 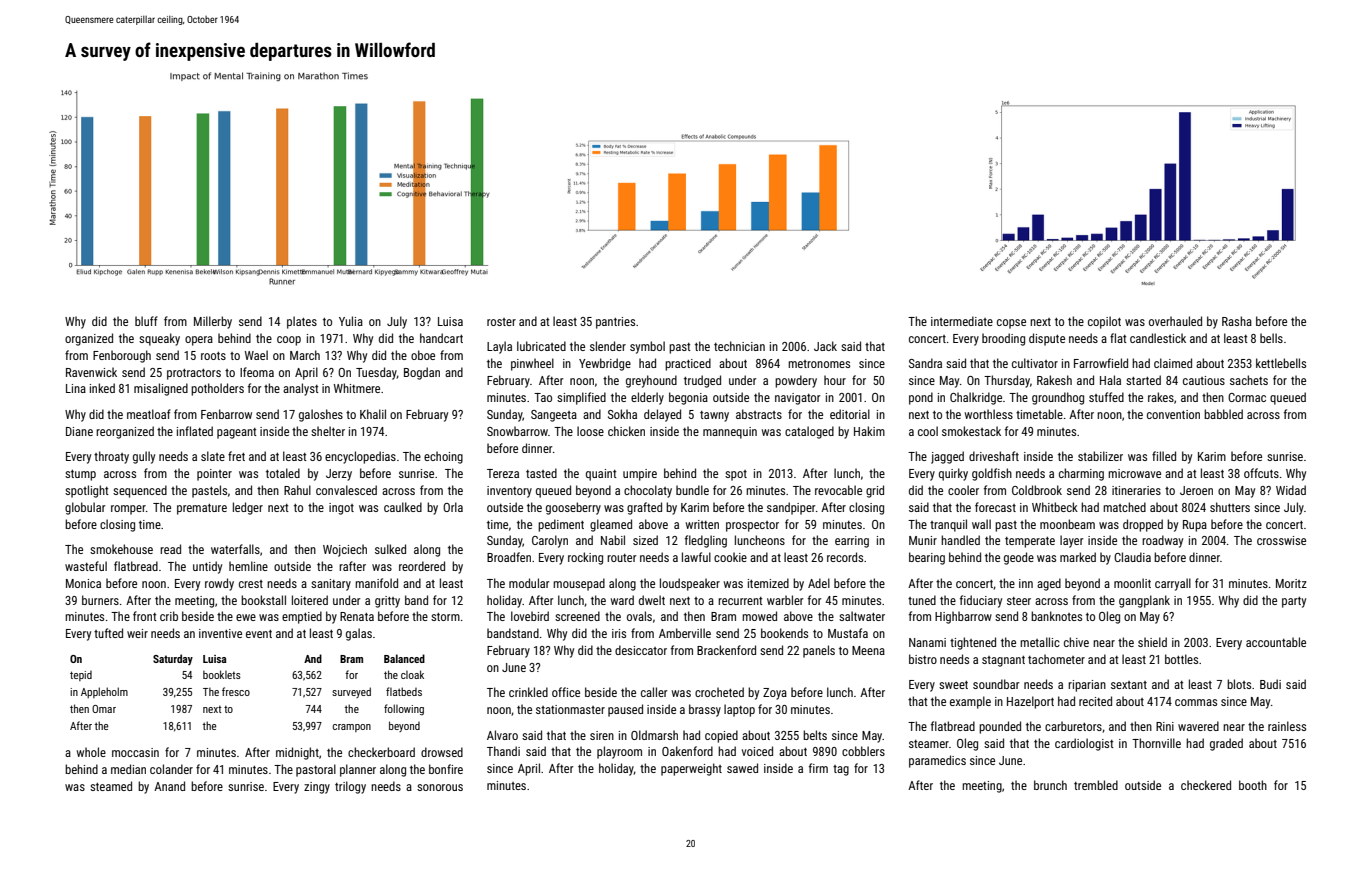 What do you see at coordinates (691, 769) in the image?
I see `paperweight` at bounding box center [691, 769].
